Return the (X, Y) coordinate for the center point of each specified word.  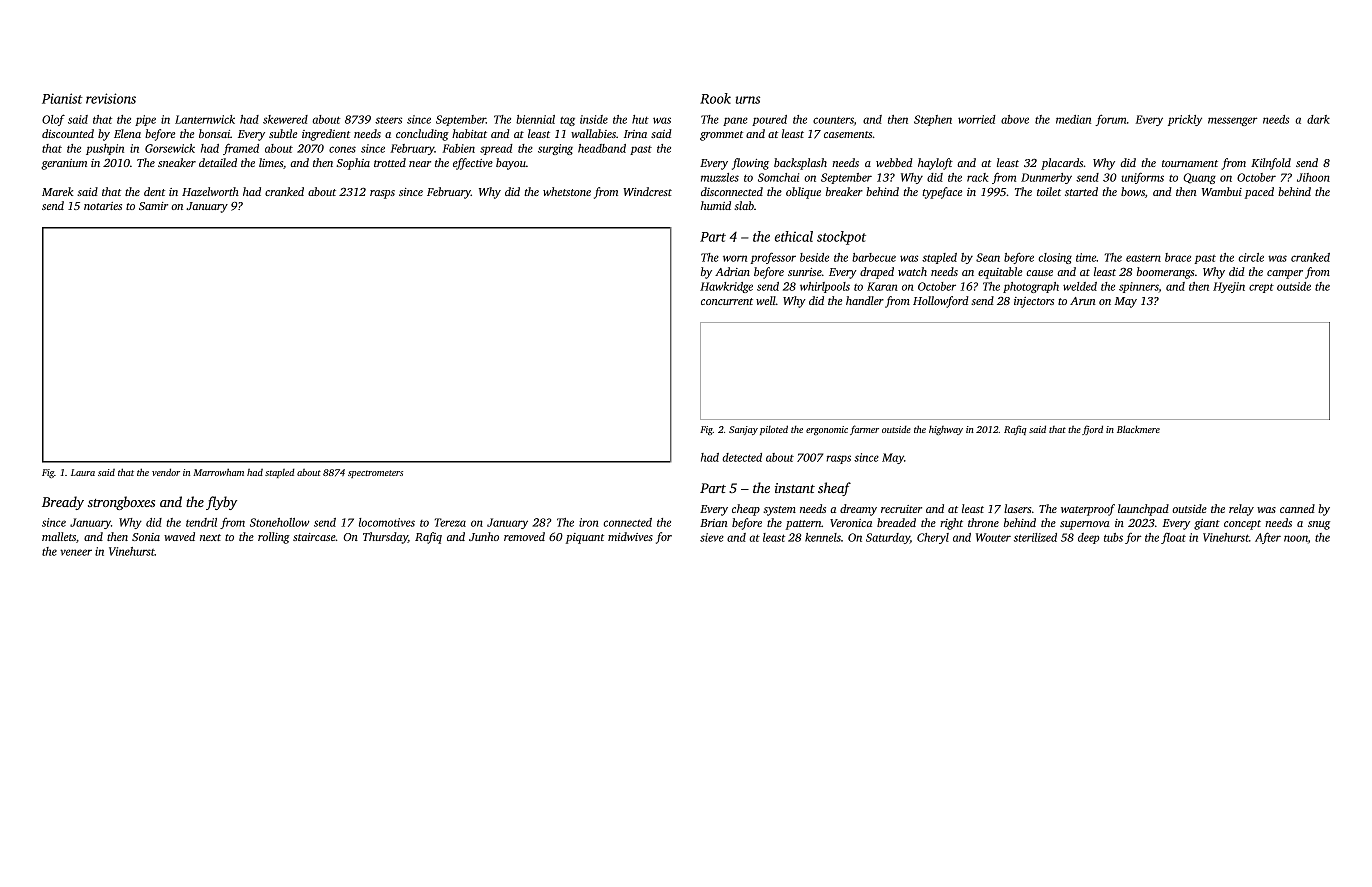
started (1081, 191)
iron (589, 522)
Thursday (385, 538)
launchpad (1143, 510)
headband (602, 148)
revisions (111, 98)
